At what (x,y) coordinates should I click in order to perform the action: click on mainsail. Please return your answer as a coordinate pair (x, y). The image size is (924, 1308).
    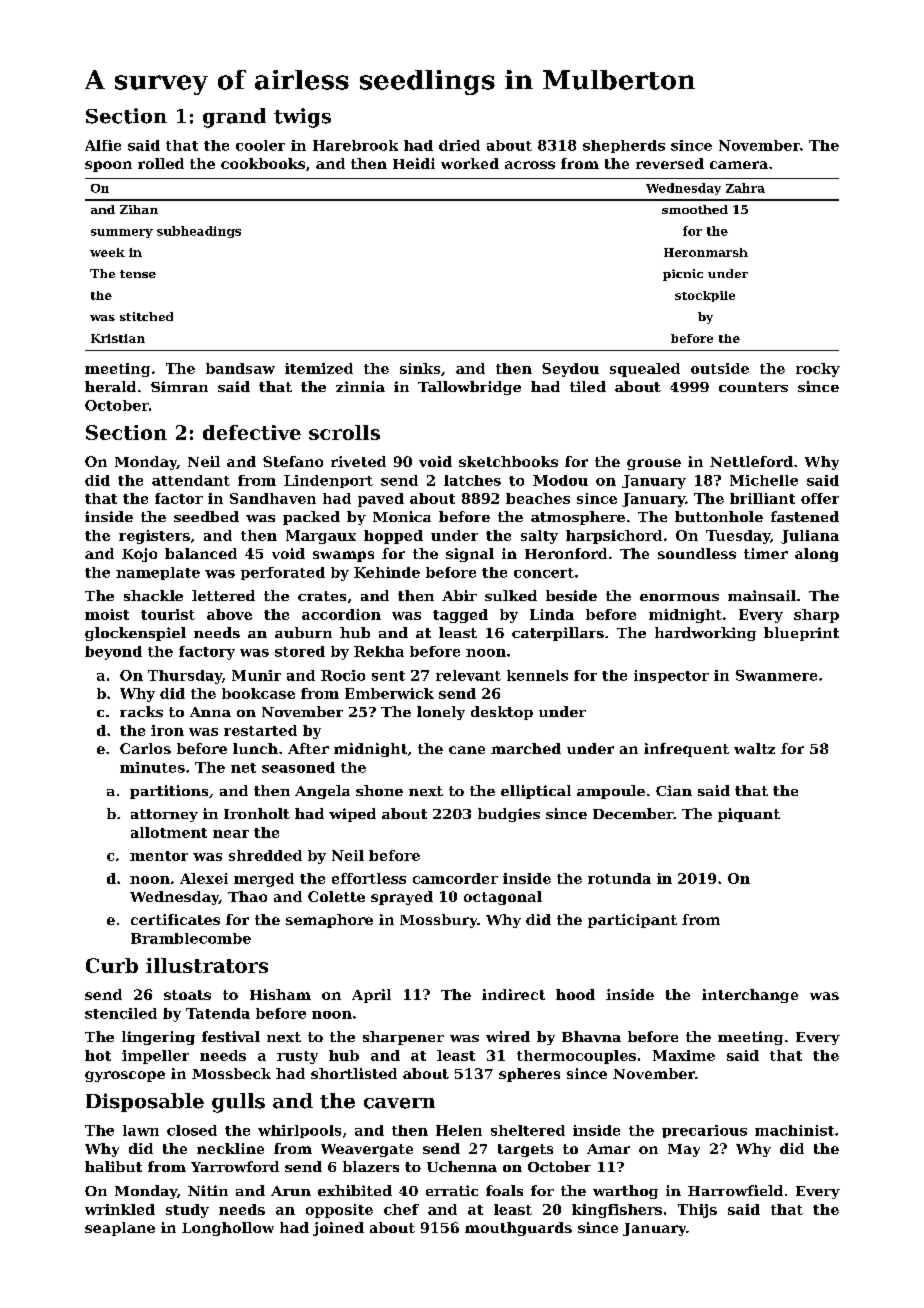
    Looking at the image, I should click on (762, 595).
